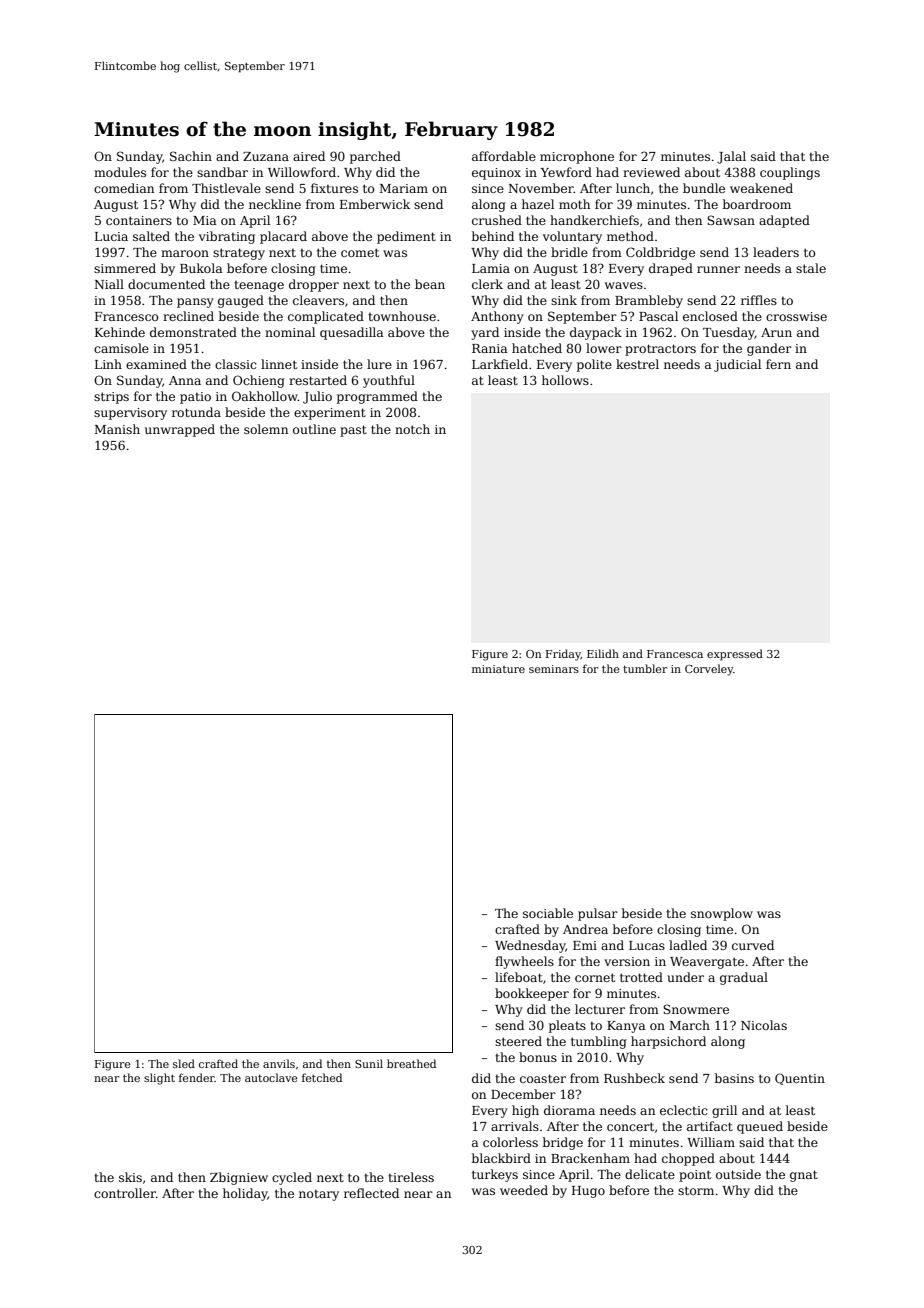 Image resolution: width=924 pixels, height=1308 pixels. Describe the element at coordinates (645, 668) in the document. I see `tumbler` at that location.
